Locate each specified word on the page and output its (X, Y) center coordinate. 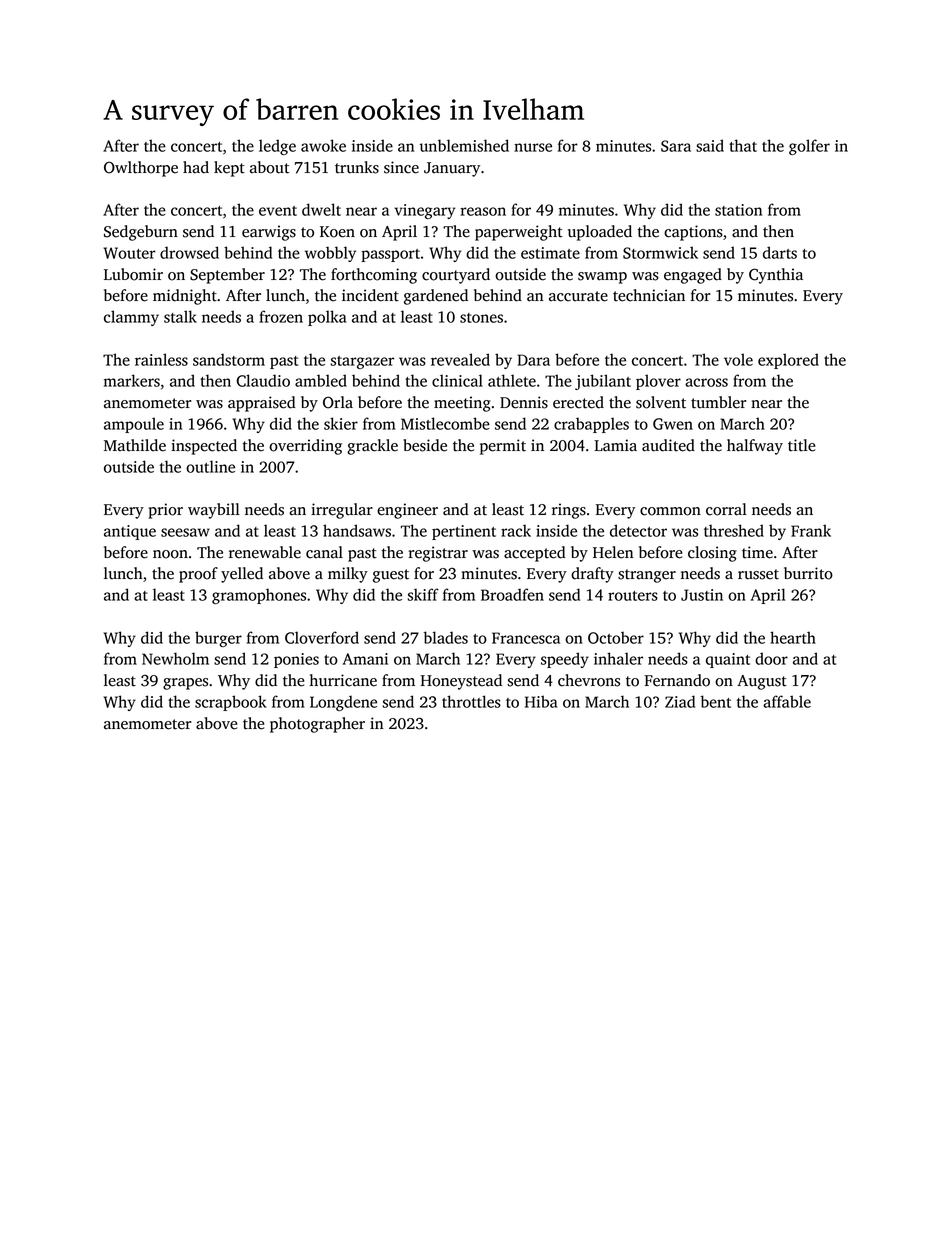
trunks (357, 167)
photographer (317, 725)
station (738, 210)
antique (130, 532)
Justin (702, 595)
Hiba (541, 701)
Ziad (680, 701)
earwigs (269, 233)
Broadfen (512, 594)
